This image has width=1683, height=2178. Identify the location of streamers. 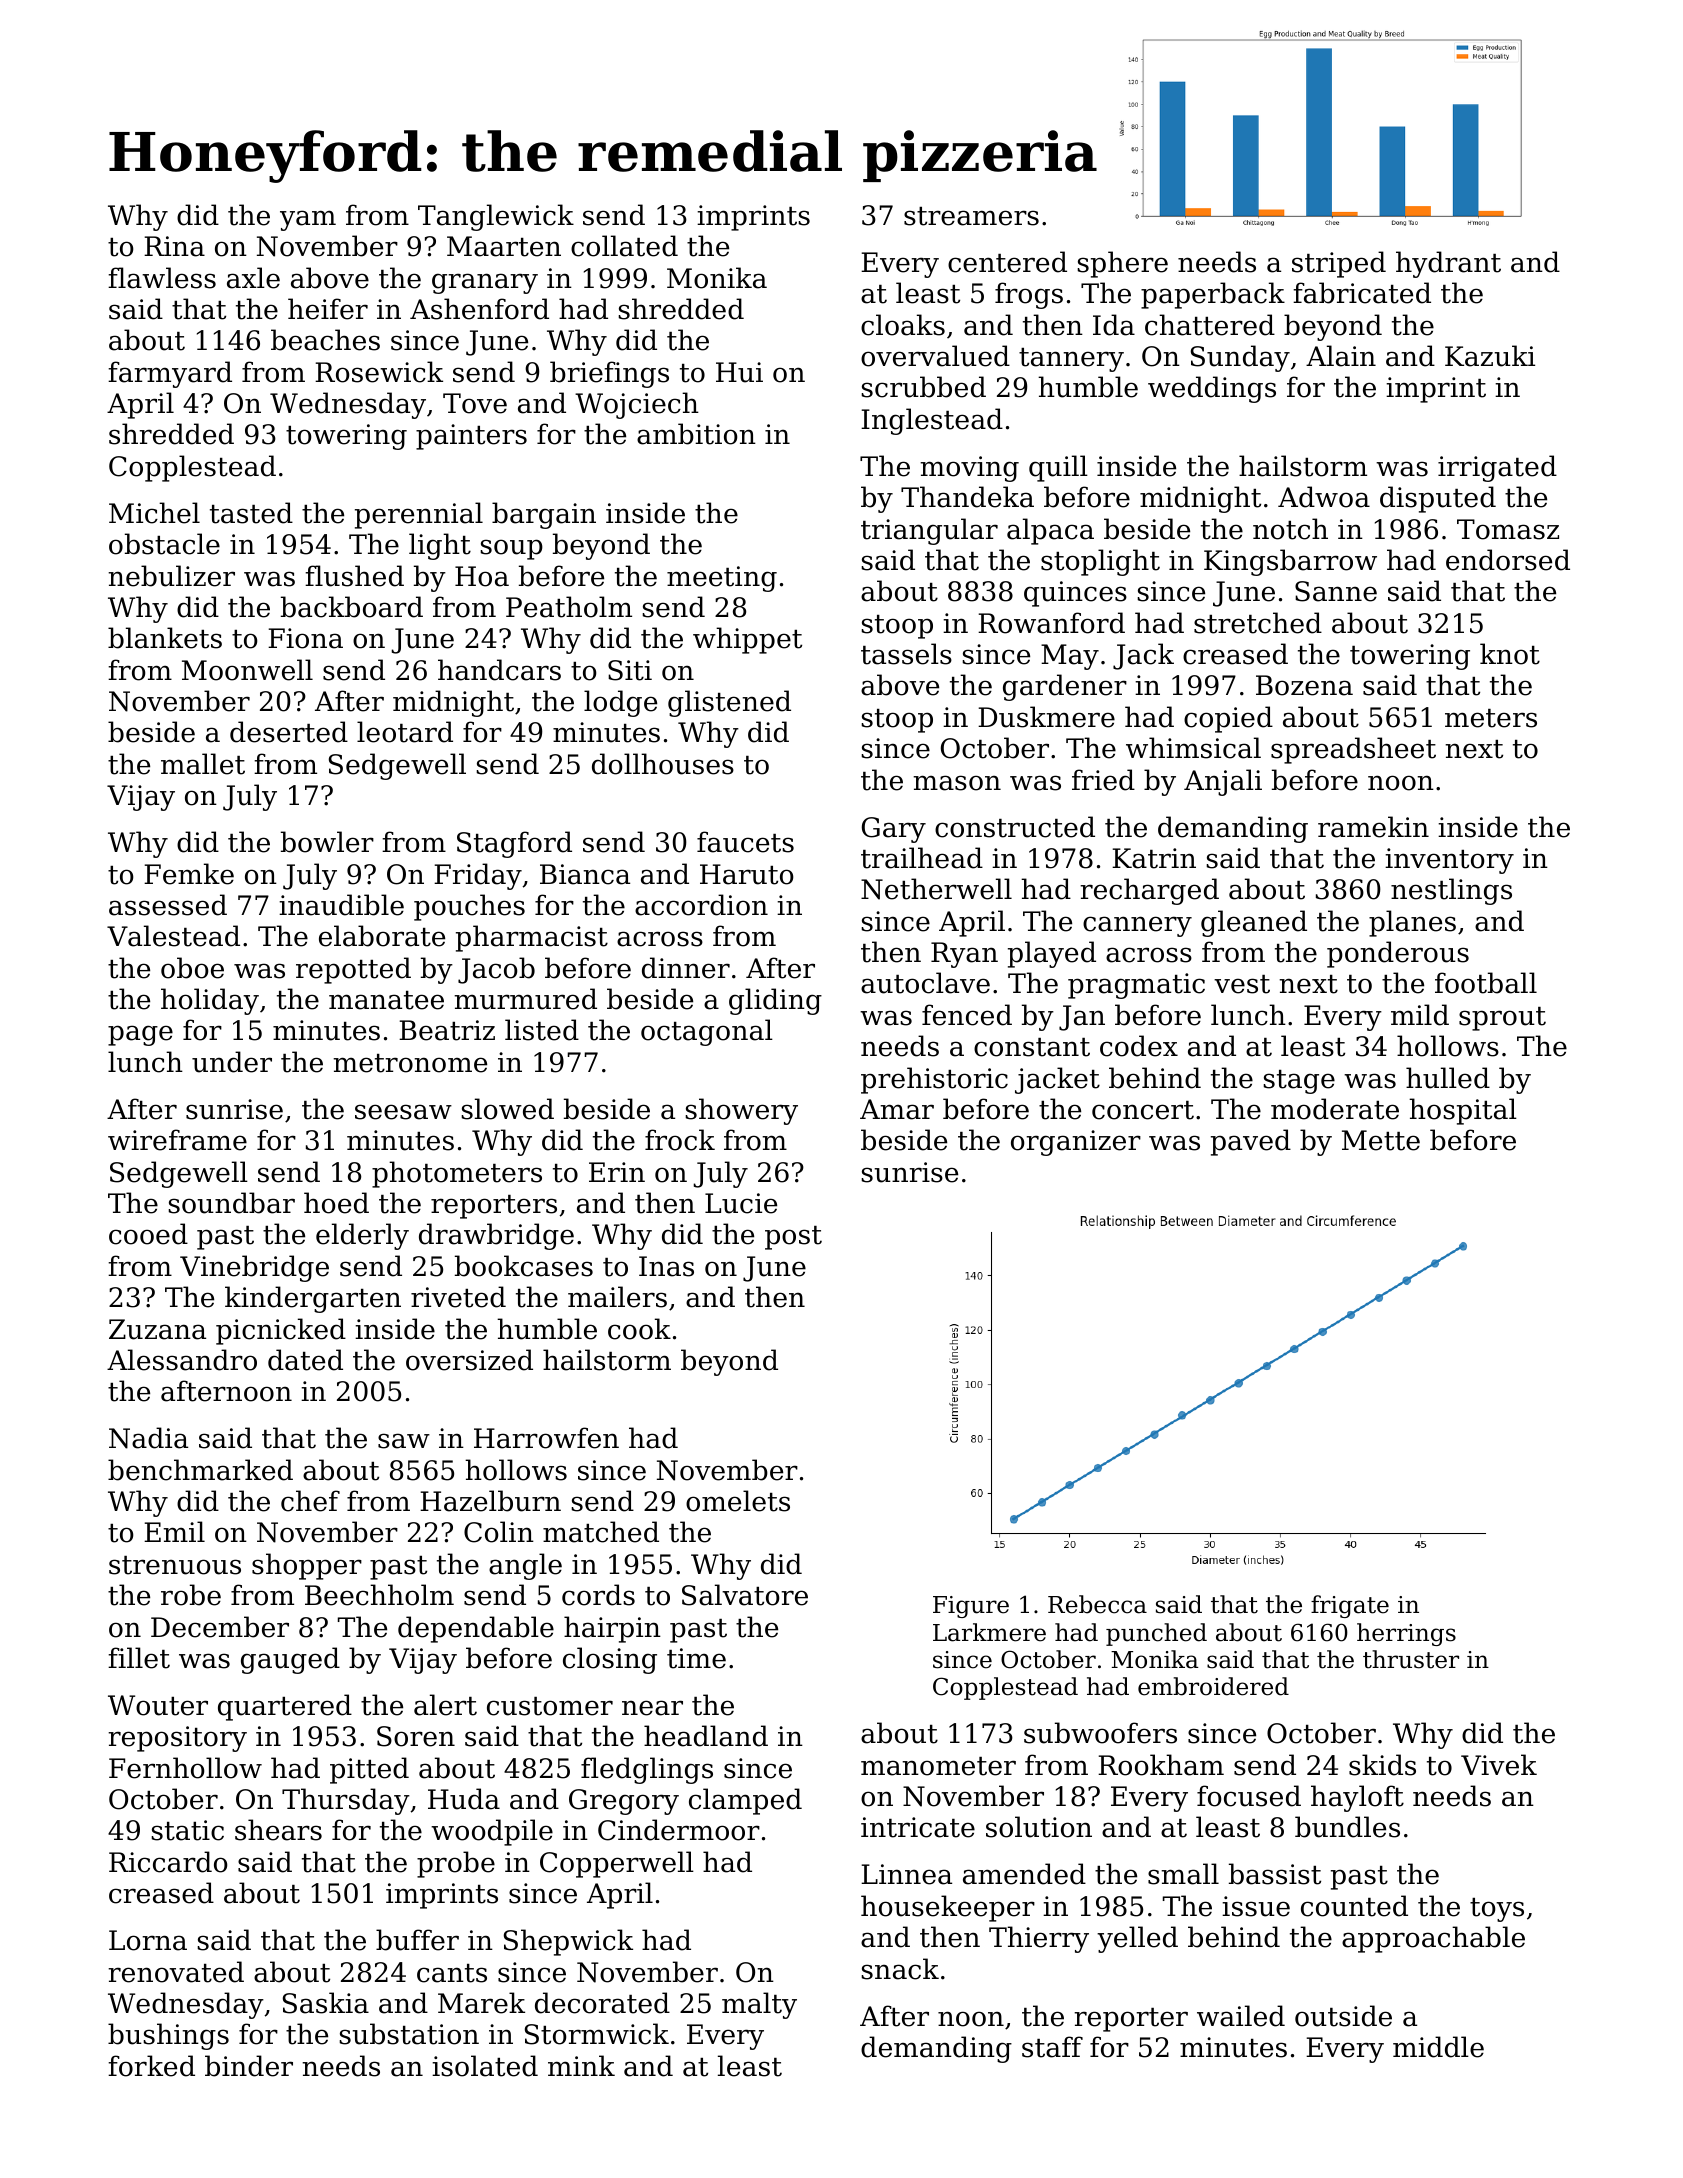
(971, 216).
